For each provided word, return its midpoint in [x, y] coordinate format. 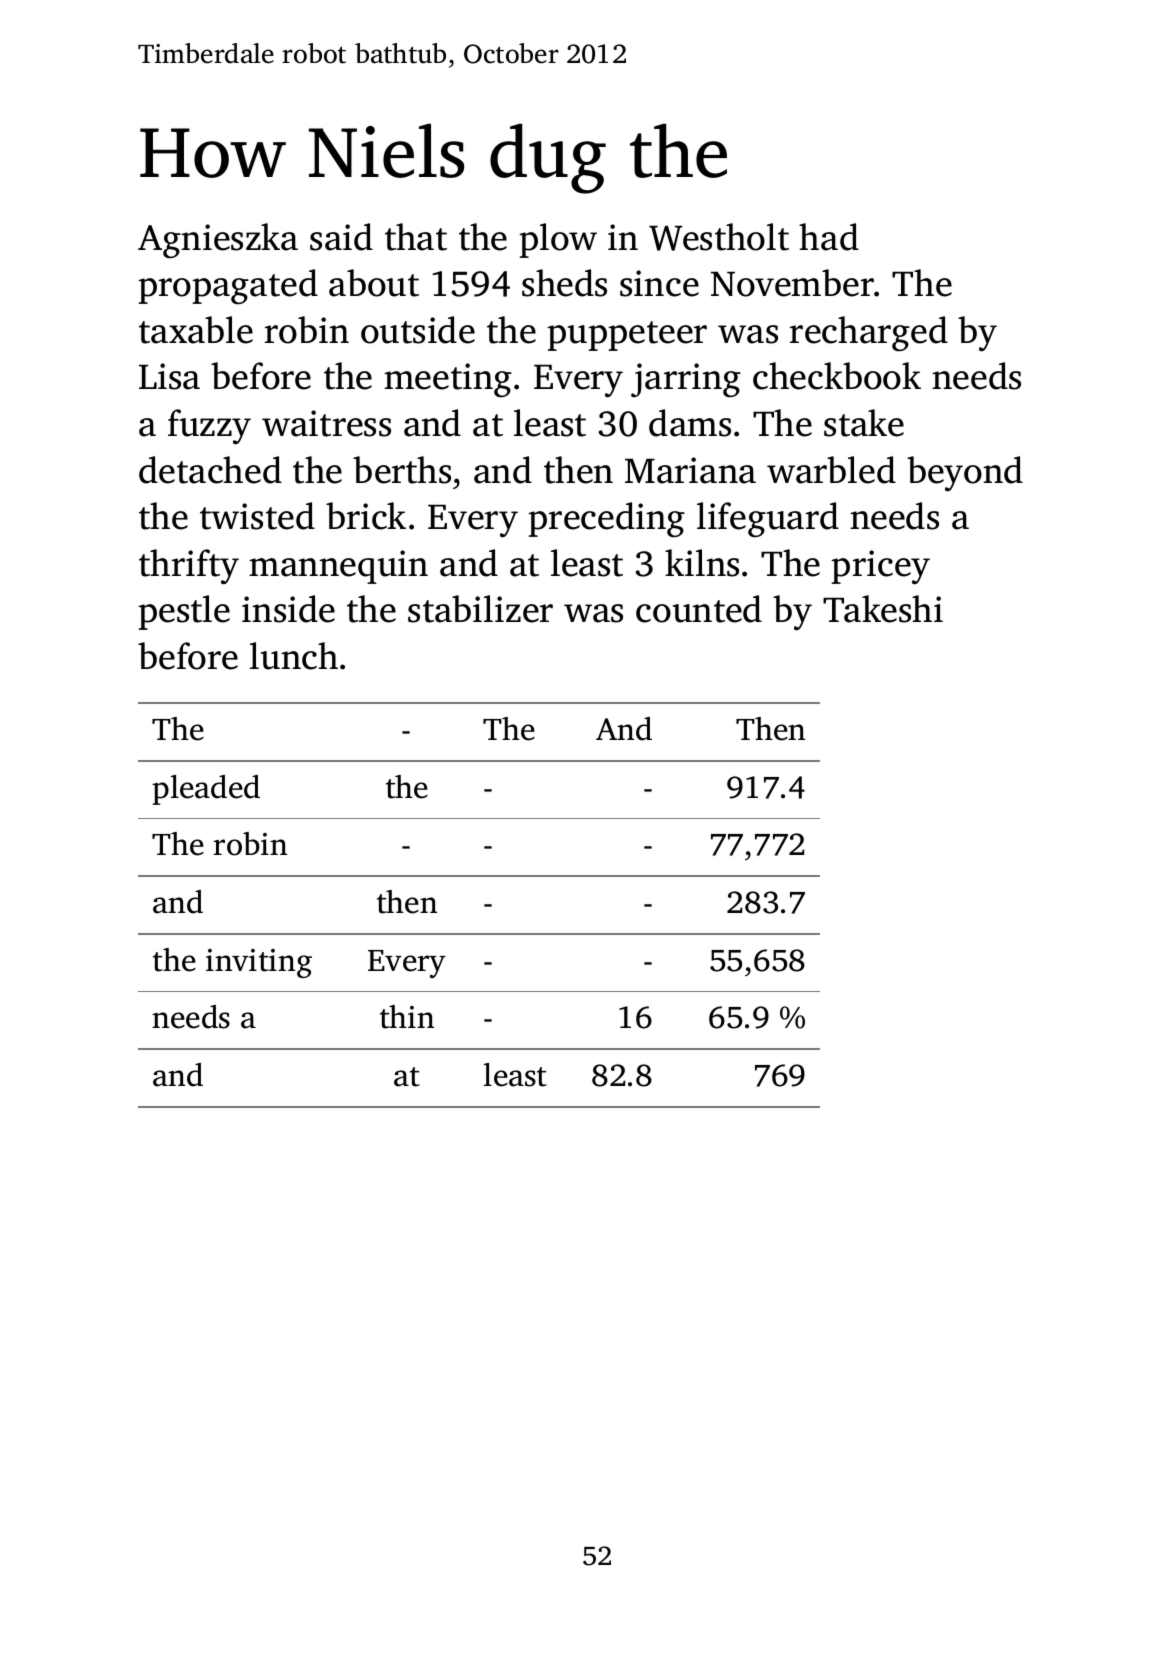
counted [699, 609]
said [341, 237]
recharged [869, 334]
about [374, 283]
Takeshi [883, 609]
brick [366, 516]
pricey [880, 567]
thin [407, 1017]
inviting [259, 963]
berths [402, 470]
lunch [294, 656]
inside [288, 609]
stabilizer [480, 609]
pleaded [206, 790]
